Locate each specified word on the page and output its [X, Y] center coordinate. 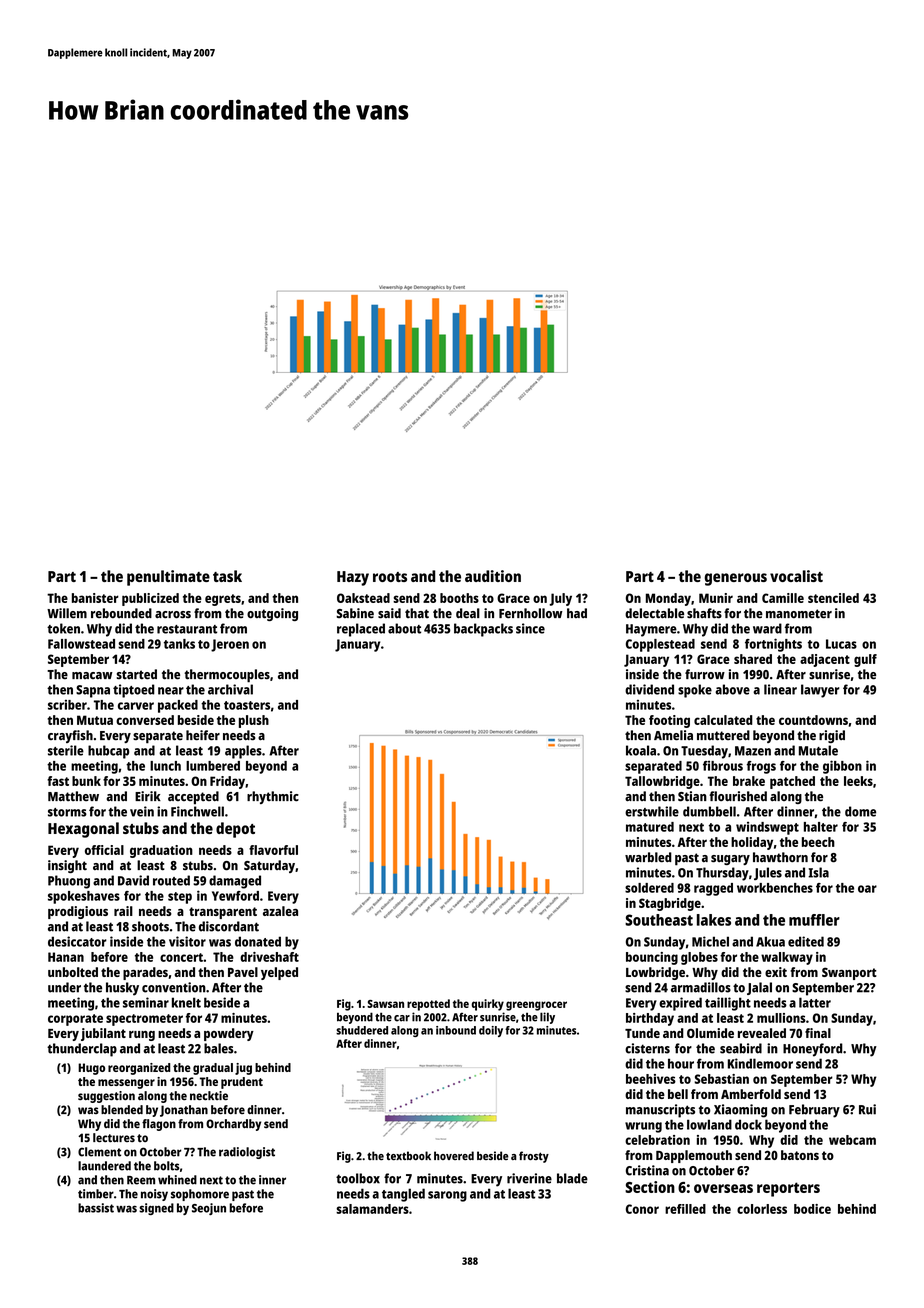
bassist [96, 1208]
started [136, 674]
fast [58, 781]
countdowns [813, 720]
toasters [247, 705]
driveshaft [269, 957]
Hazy [353, 578]
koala [641, 750]
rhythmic [273, 797]
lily [547, 1018]
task [227, 576]
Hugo [91, 1069]
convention [174, 987]
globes [699, 958]
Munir [716, 598]
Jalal [759, 988]
